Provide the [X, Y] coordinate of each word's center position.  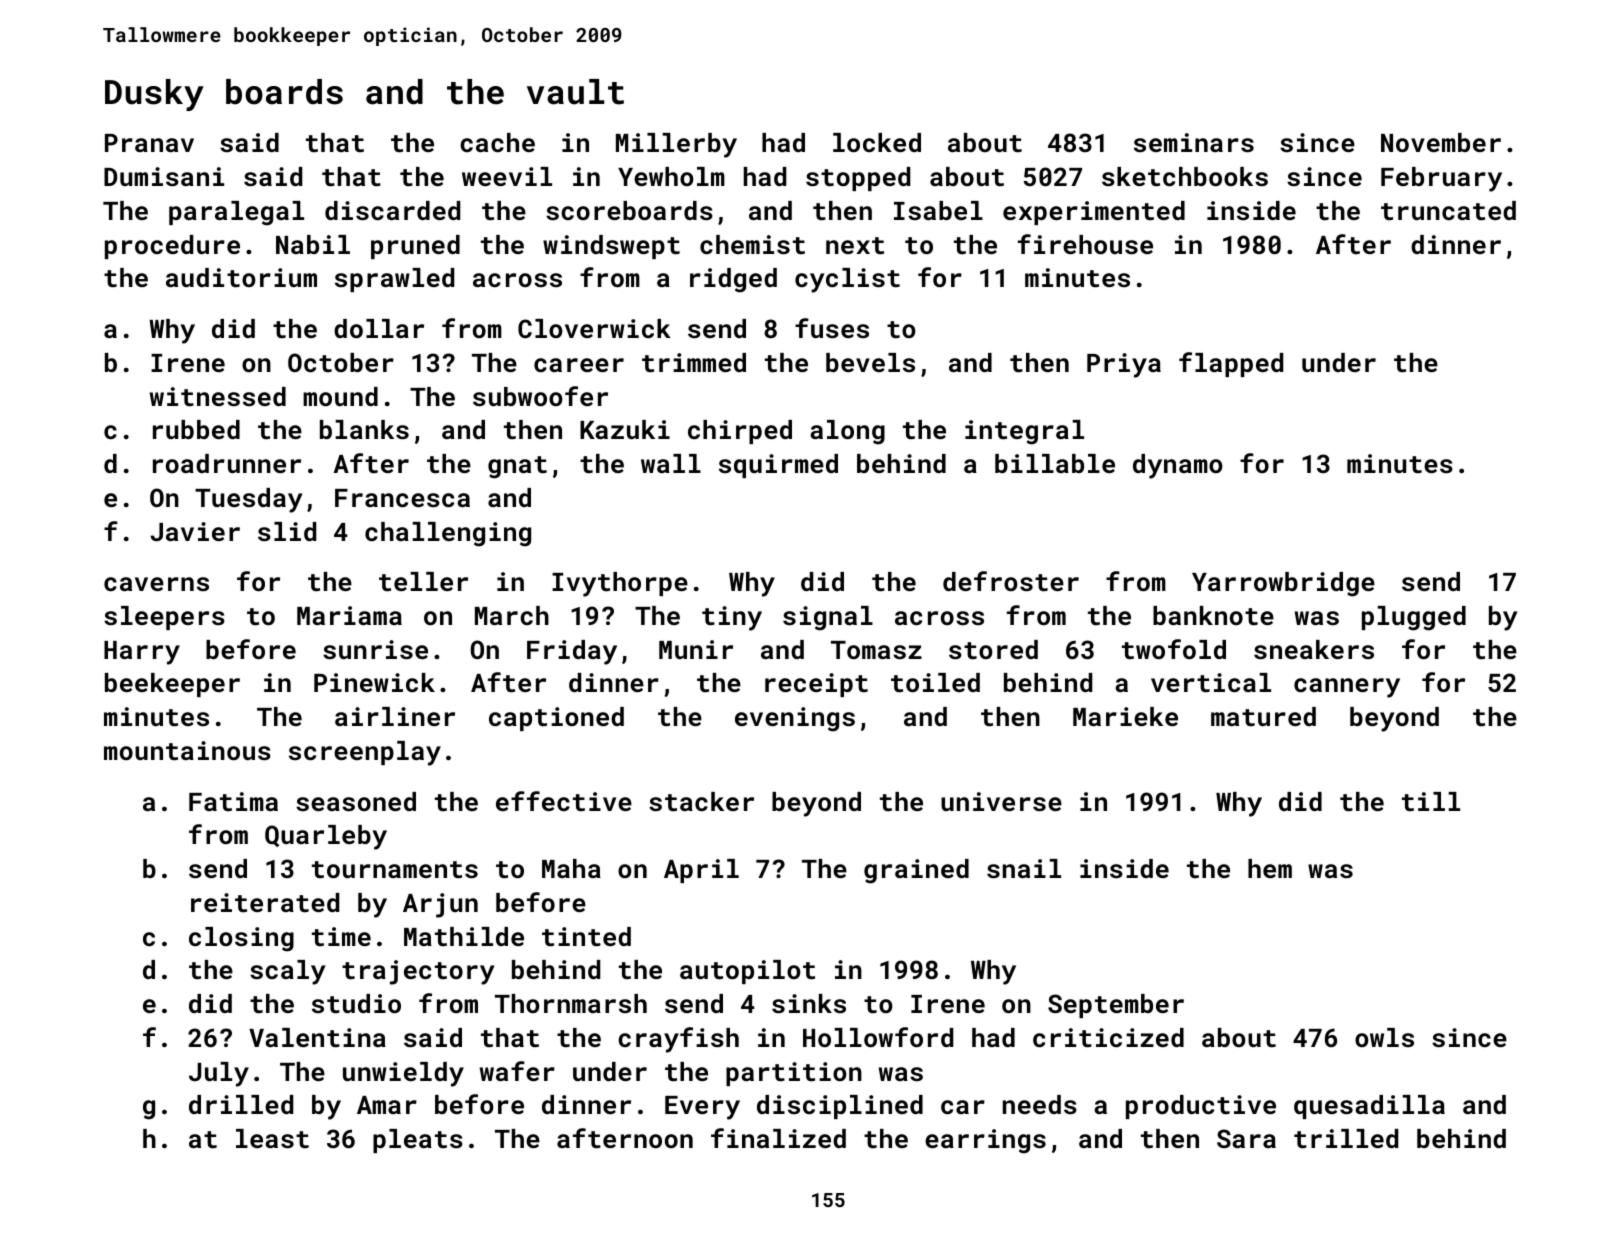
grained [916, 871]
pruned [415, 247]
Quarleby [326, 837]
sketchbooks [1185, 176]
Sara [1246, 1138]
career [579, 365]
